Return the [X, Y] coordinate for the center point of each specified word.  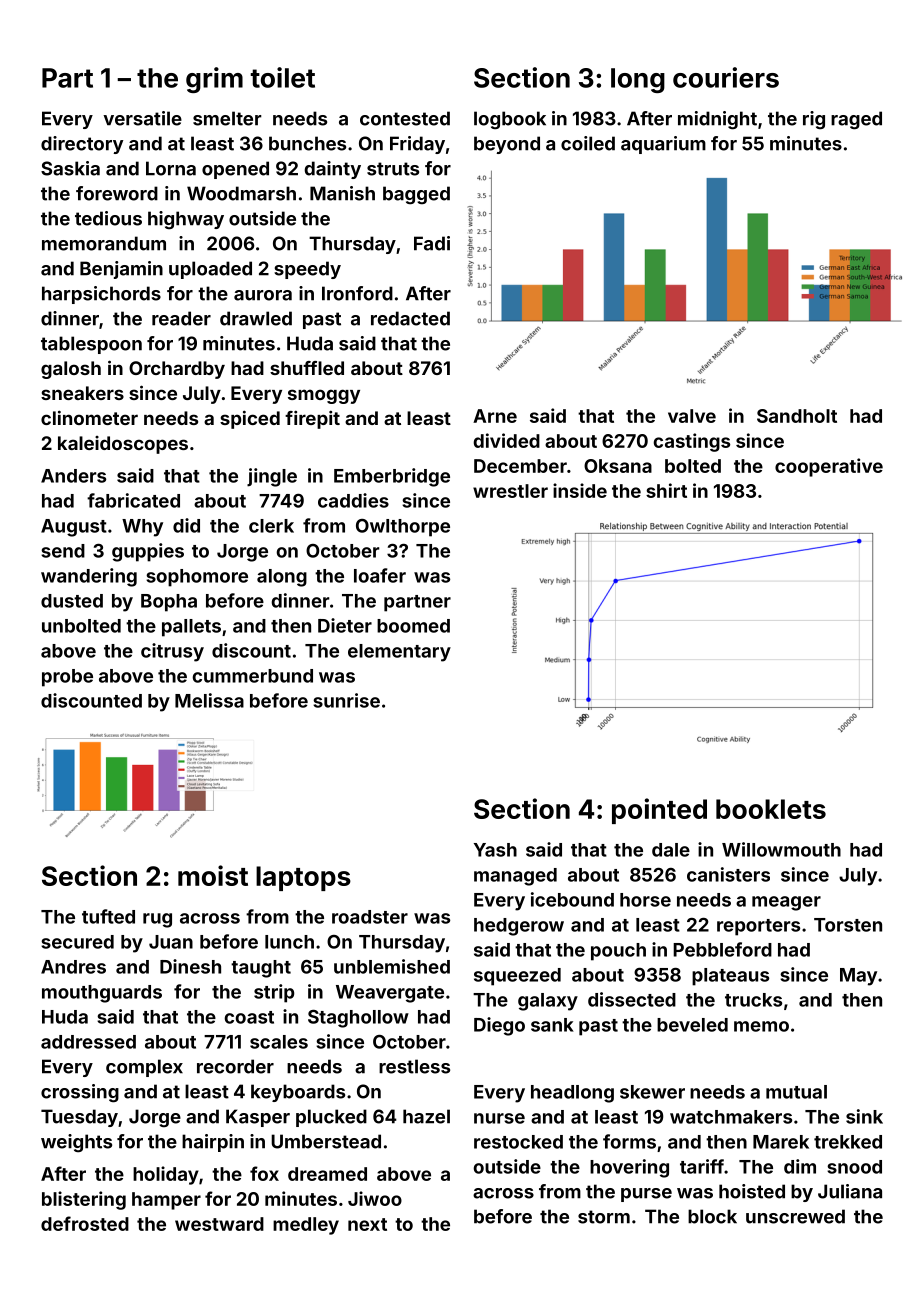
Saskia [70, 168]
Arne [495, 416]
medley [306, 1226]
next [367, 1224]
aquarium [663, 145]
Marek [781, 1142]
